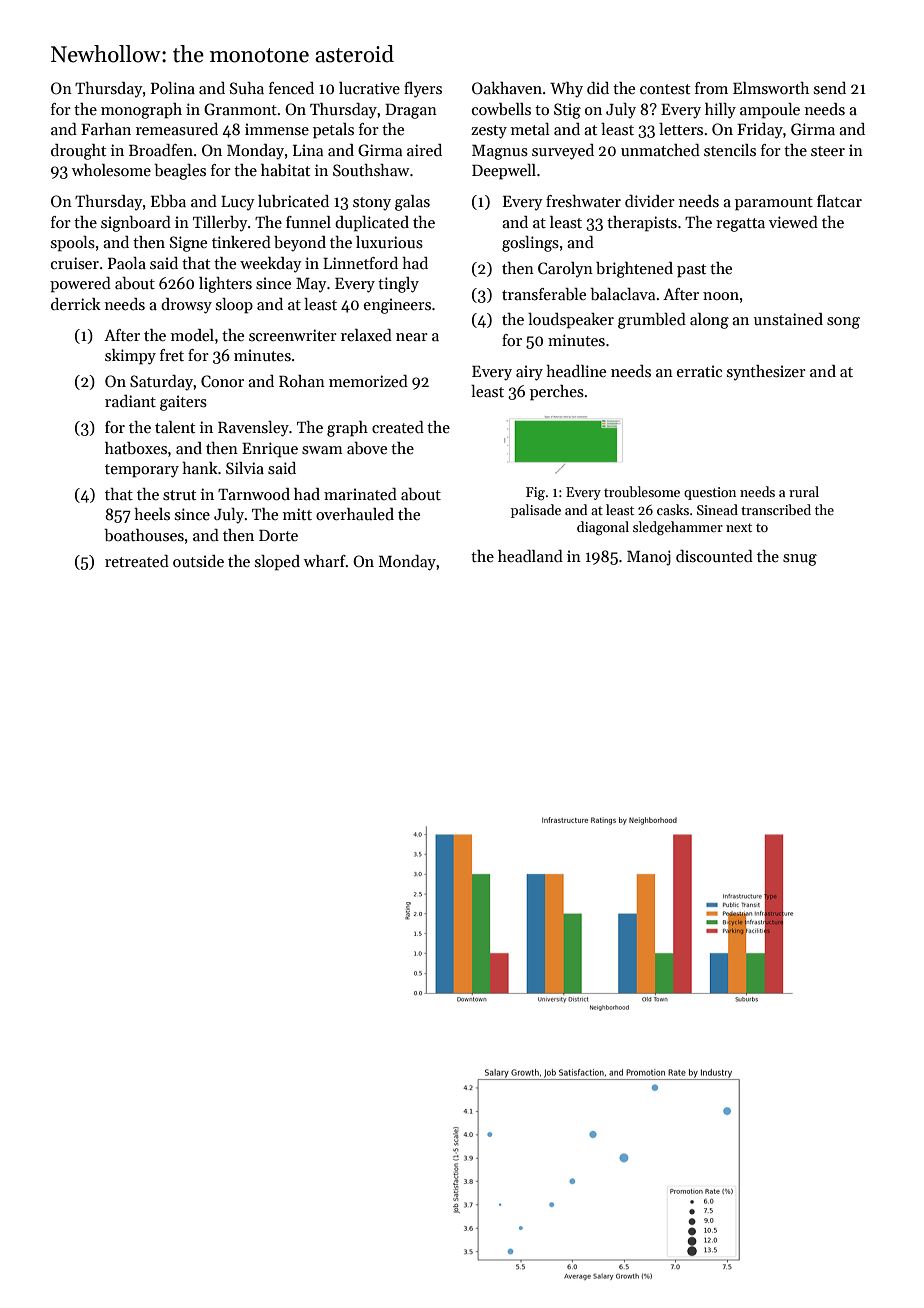 The image size is (924, 1308). Describe the element at coordinates (398, 285) in the document. I see `tingly` at that location.
